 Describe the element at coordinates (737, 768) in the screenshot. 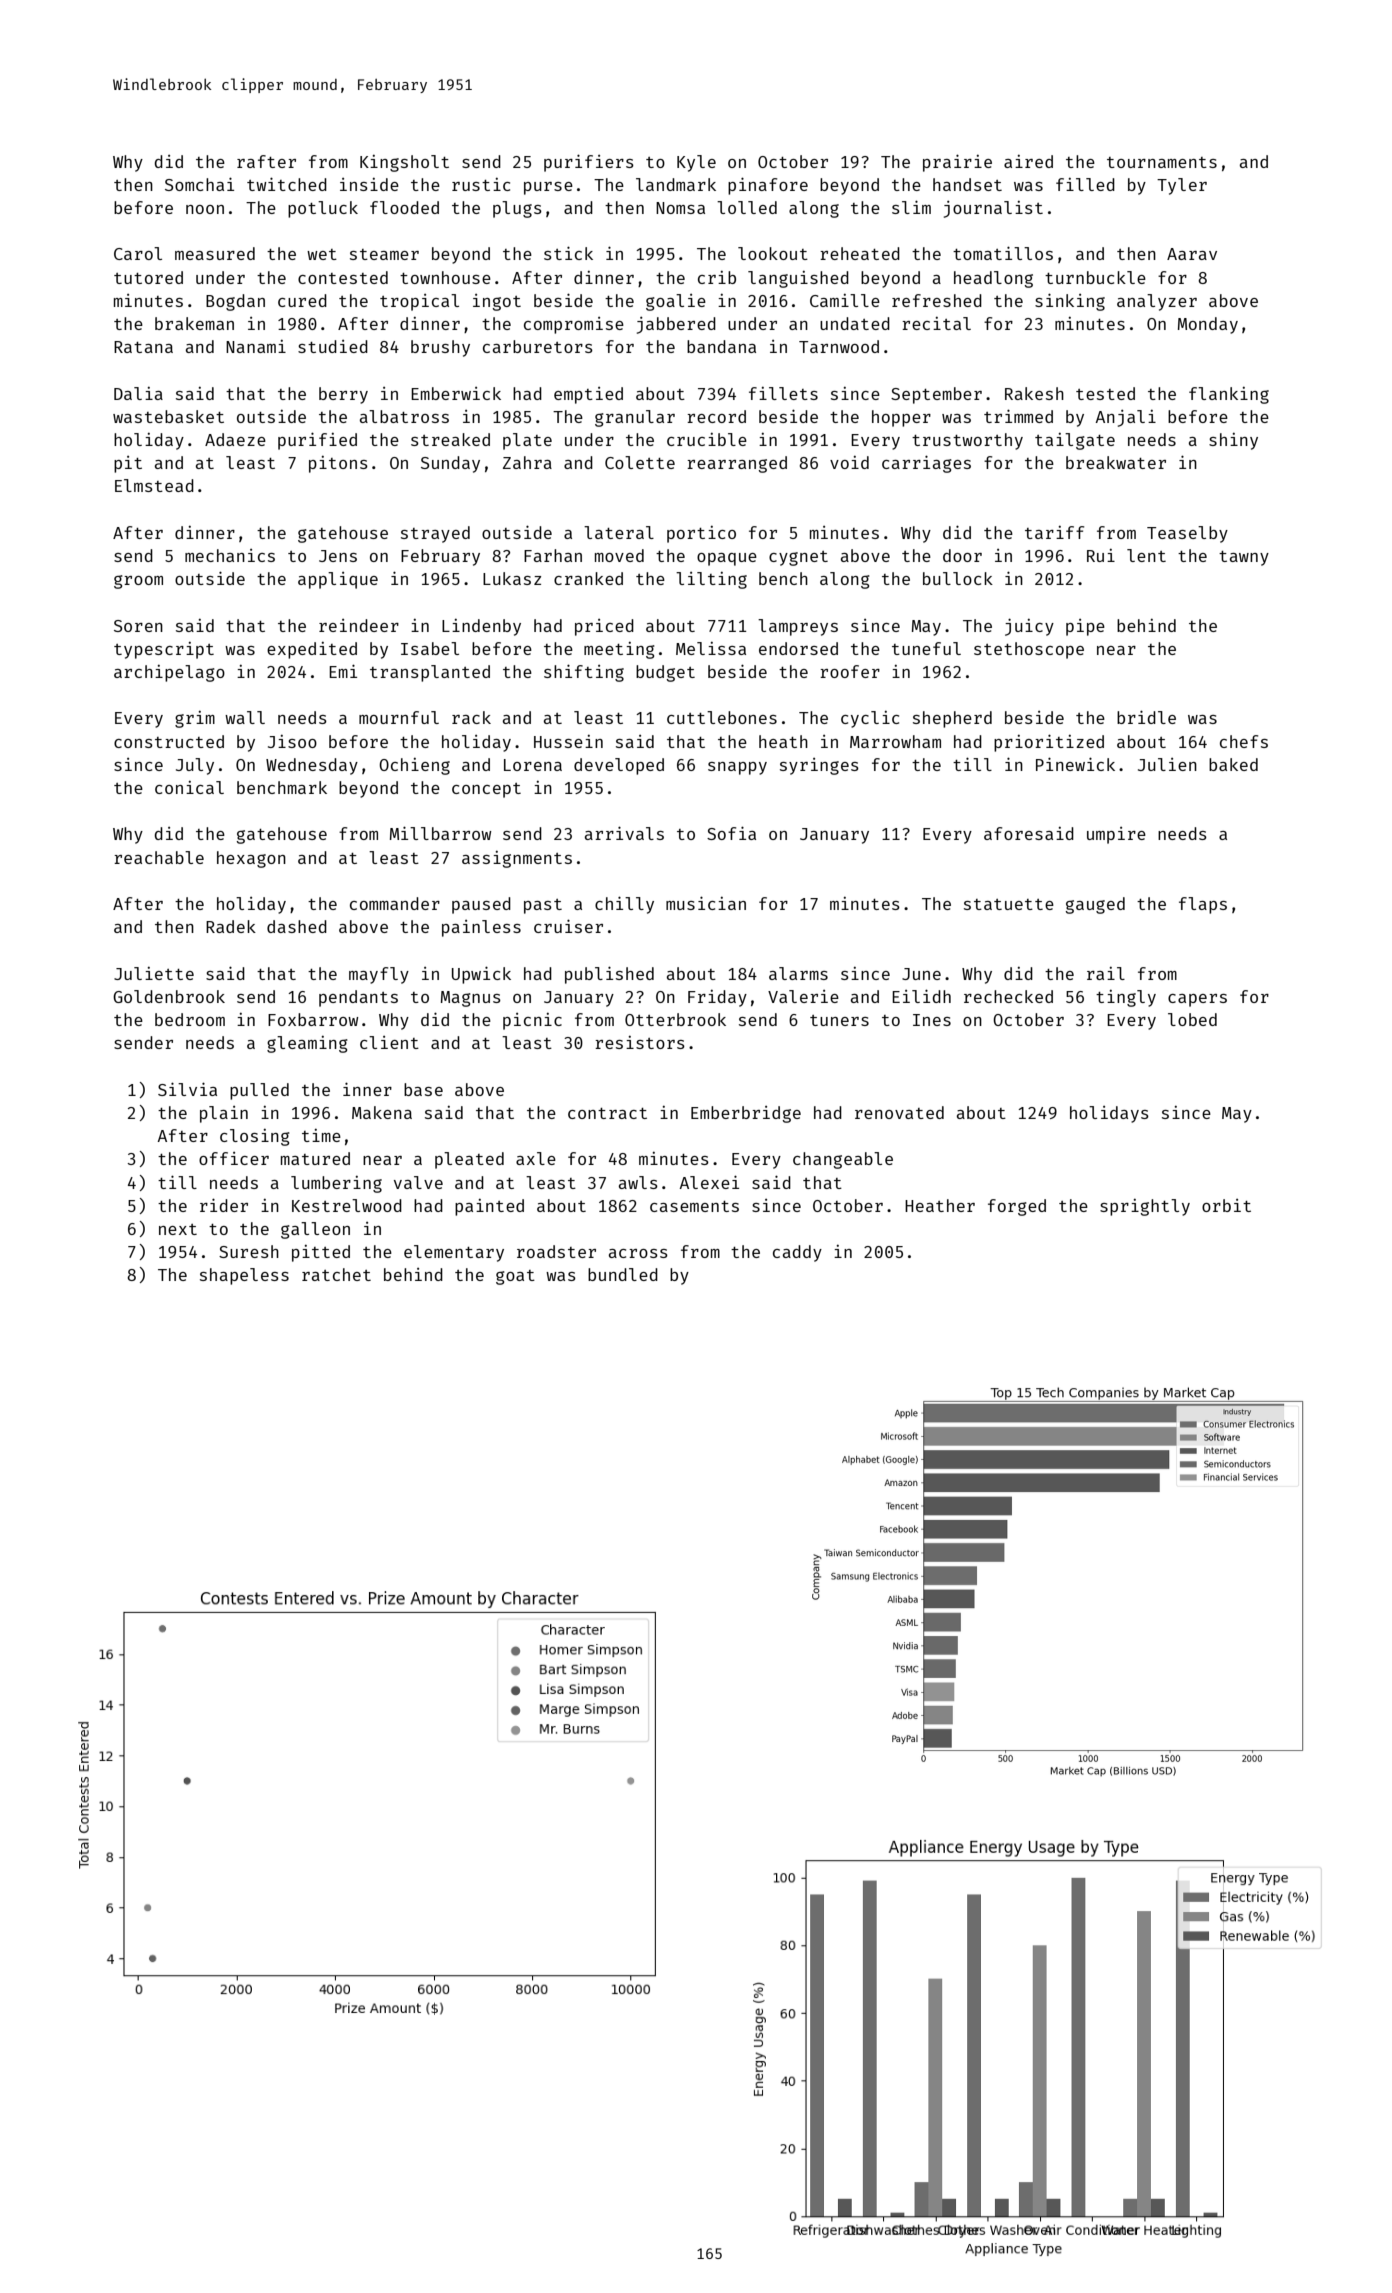

I see `snappy` at that location.
